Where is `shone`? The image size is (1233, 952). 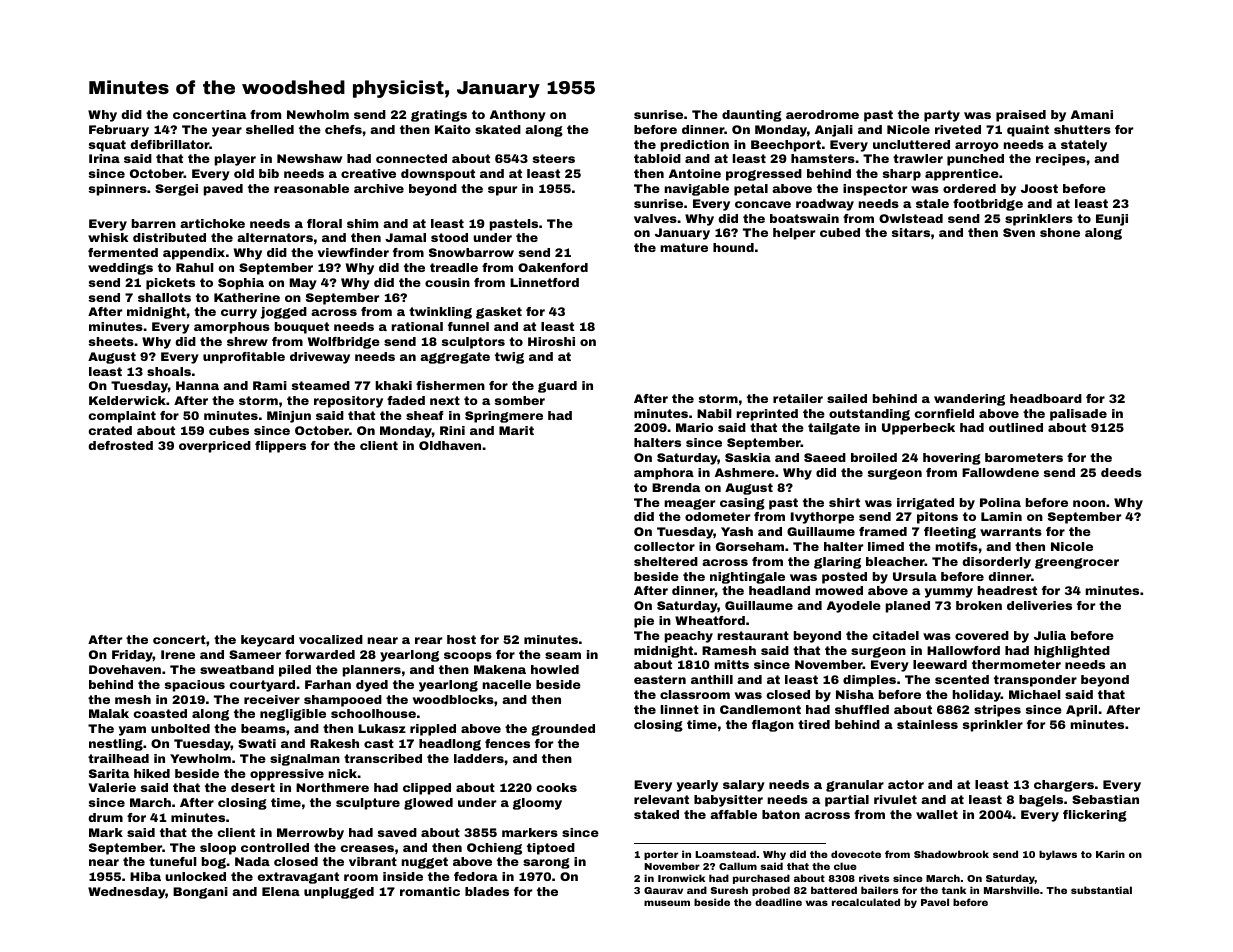 shone is located at coordinates (1060, 232).
